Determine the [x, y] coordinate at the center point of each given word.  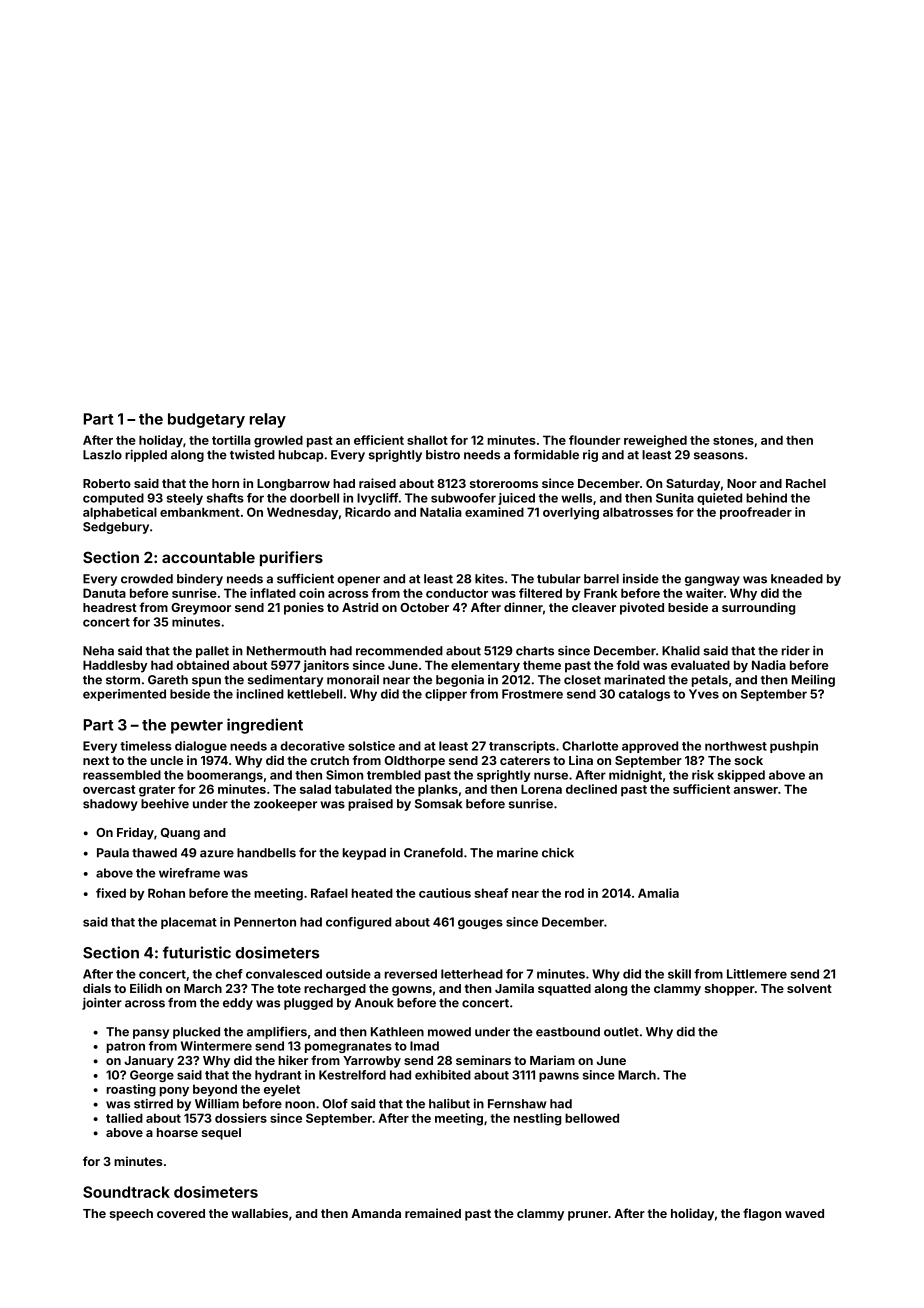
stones [733, 440]
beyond [215, 1090]
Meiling [813, 681]
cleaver [594, 607]
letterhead [472, 974]
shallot [427, 440]
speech [131, 1215]
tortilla [231, 440]
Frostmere [532, 694]
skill [679, 974]
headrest [110, 607]
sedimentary [285, 681]
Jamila [514, 988]
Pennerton [265, 922]
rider [796, 651]
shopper [730, 990]
